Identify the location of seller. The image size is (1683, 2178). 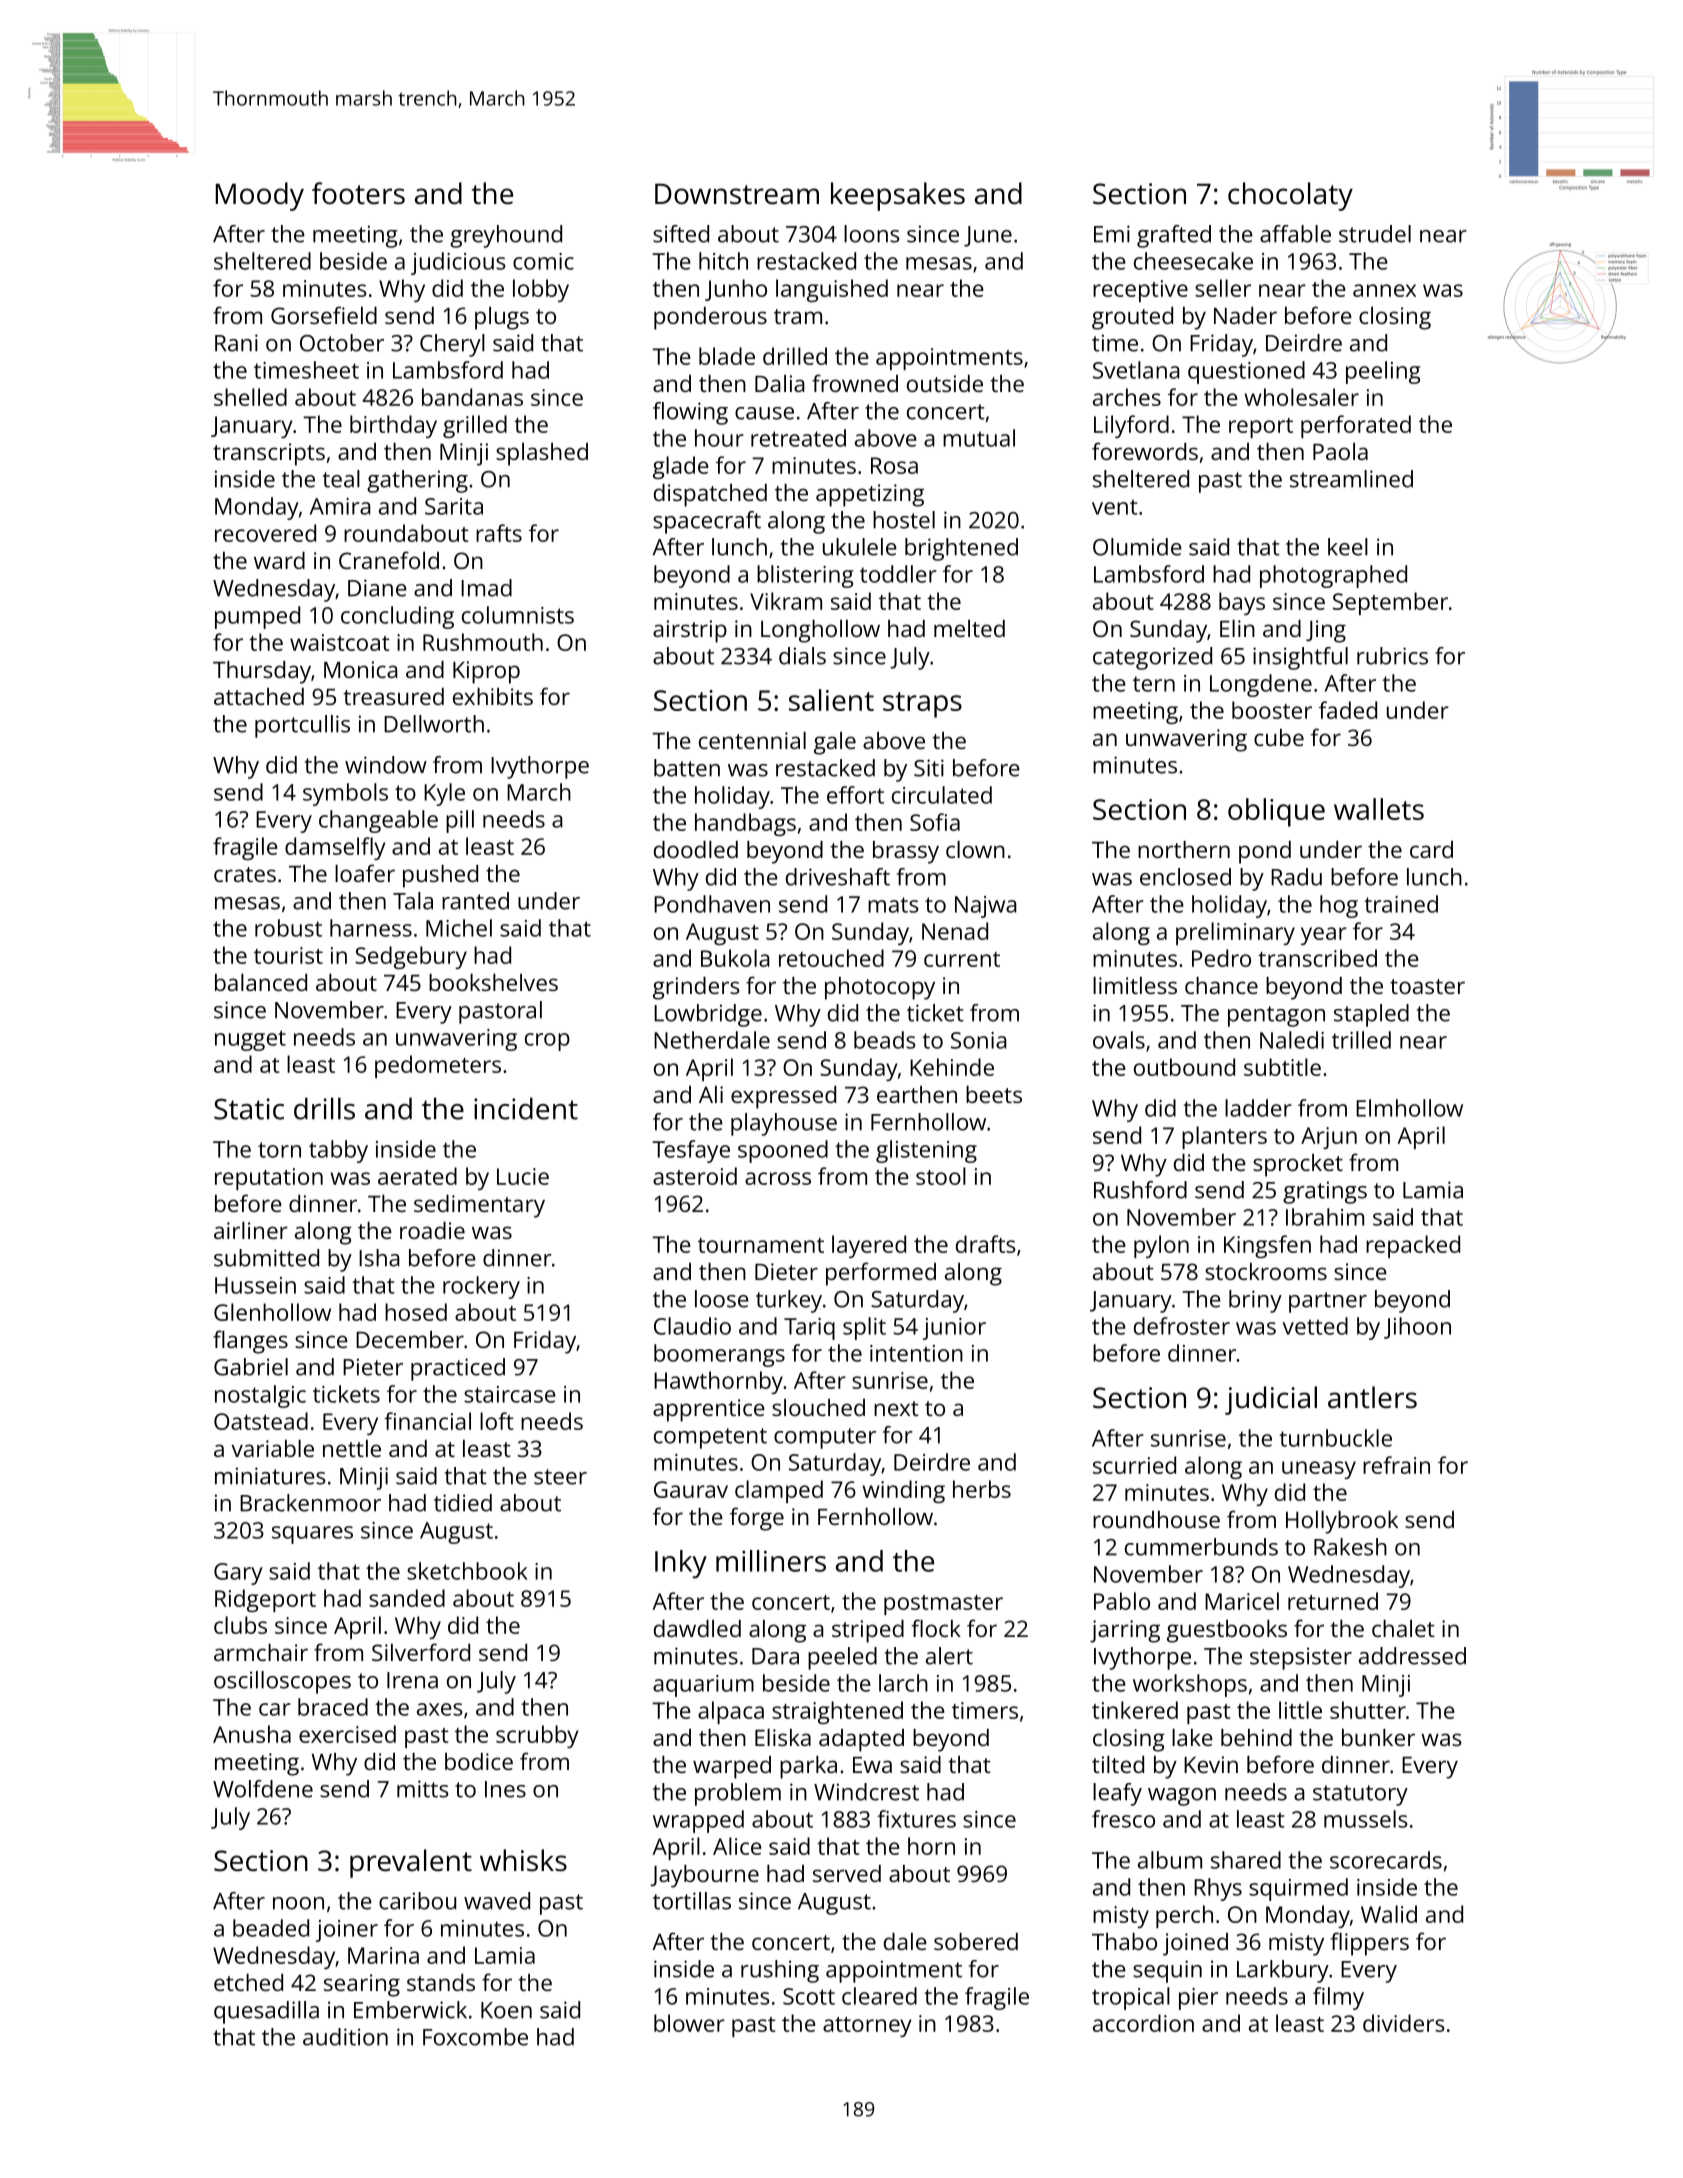
(1223, 288).
